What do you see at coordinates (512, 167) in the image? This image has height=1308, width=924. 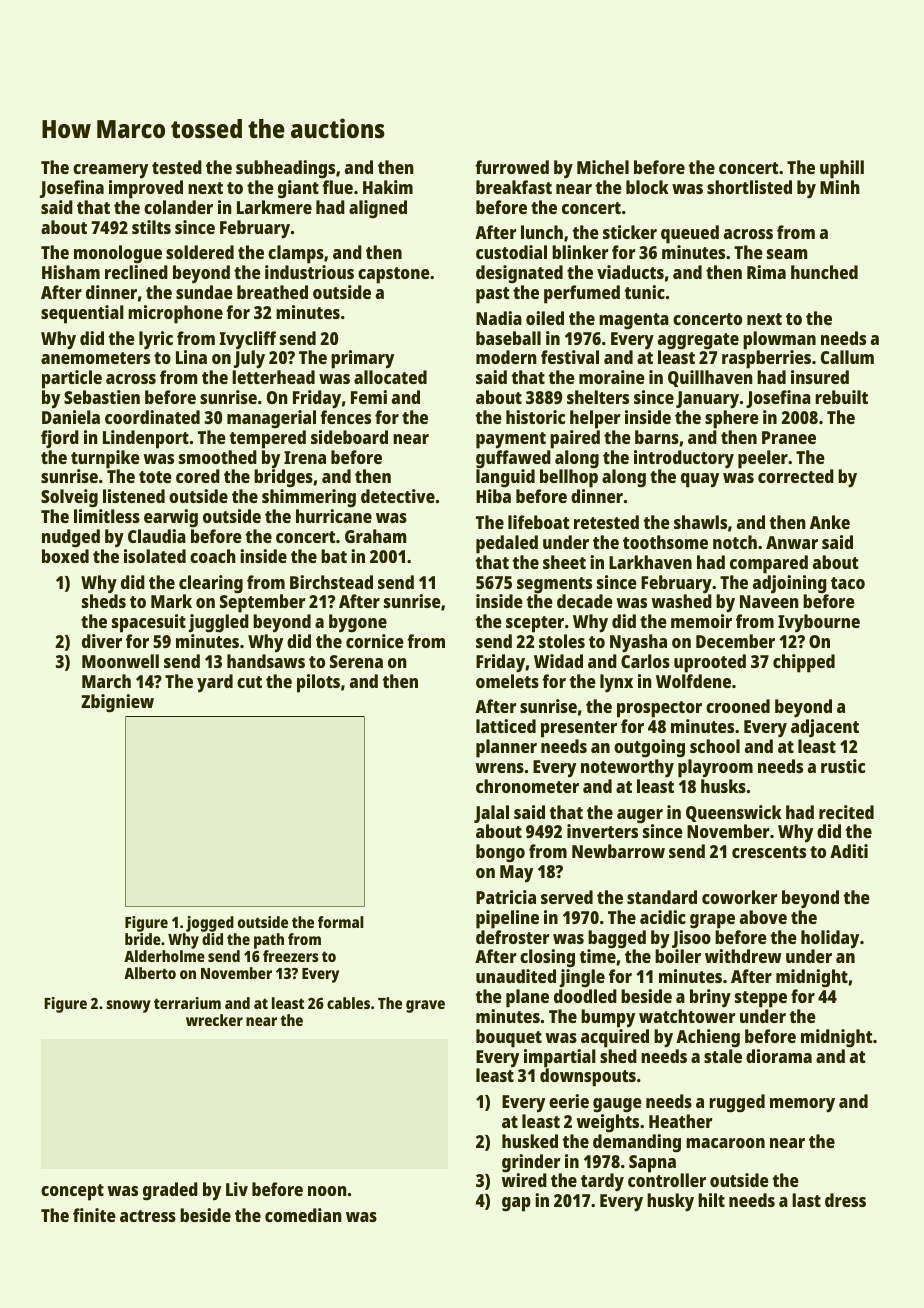 I see `furrowed` at bounding box center [512, 167].
